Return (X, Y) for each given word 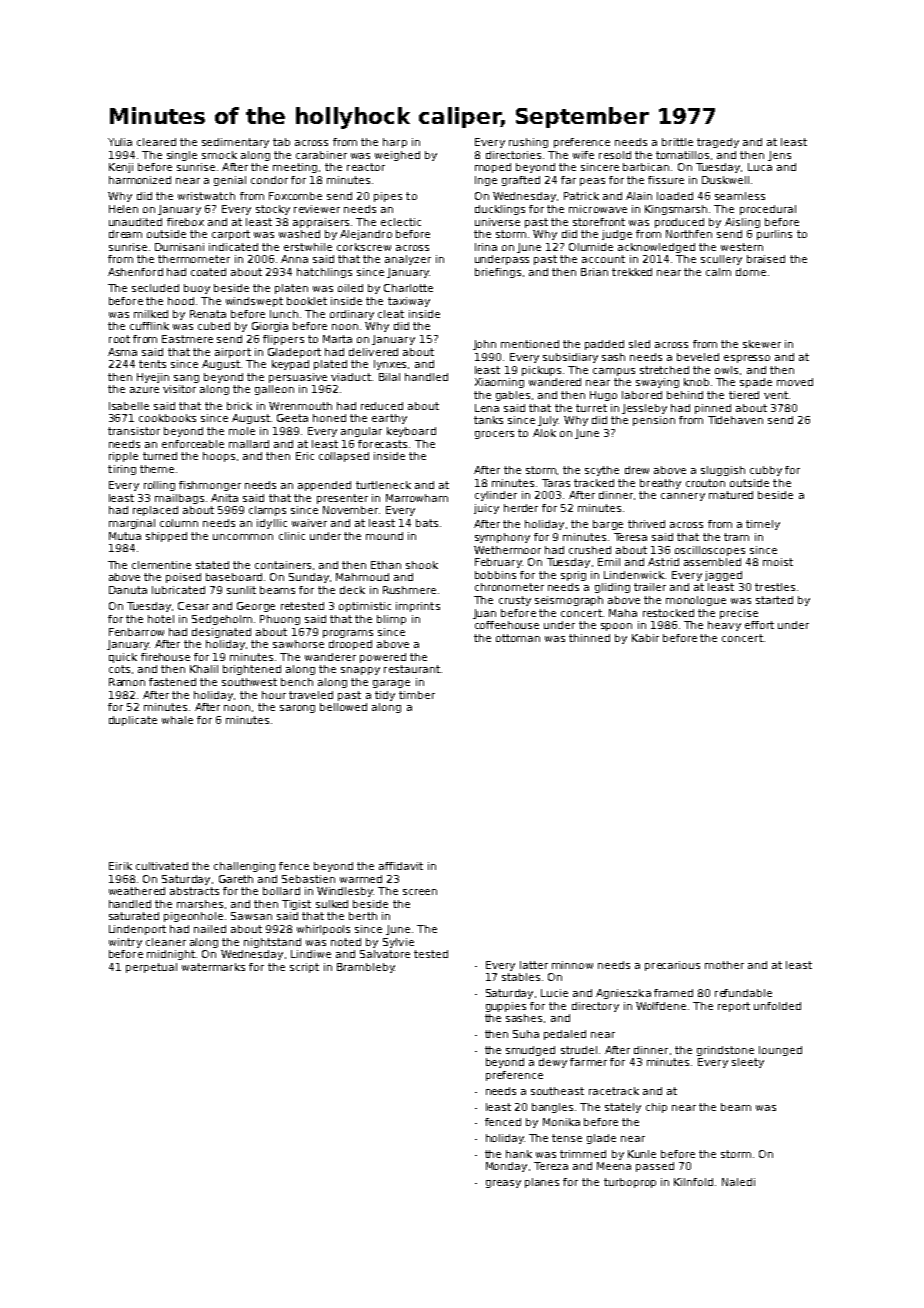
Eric (305, 456)
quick (123, 658)
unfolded (777, 1006)
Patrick (581, 196)
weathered (137, 891)
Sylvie (398, 943)
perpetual (151, 968)
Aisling (742, 223)
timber (417, 695)
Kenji (121, 168)
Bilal (389, 377)
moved (795, 382)
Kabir (645, 638)
